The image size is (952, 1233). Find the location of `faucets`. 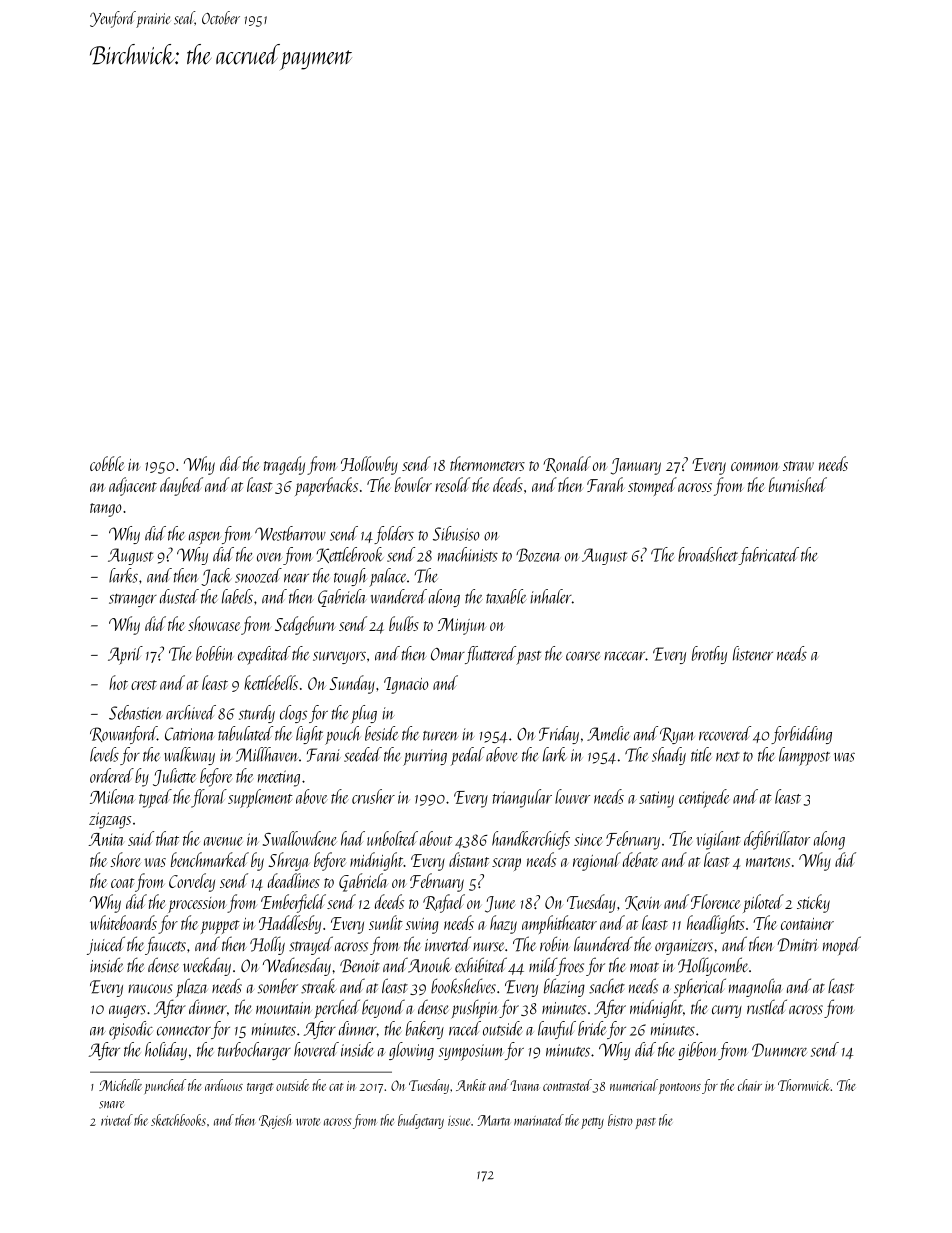

faucets is located at coordinates (165, 945).
